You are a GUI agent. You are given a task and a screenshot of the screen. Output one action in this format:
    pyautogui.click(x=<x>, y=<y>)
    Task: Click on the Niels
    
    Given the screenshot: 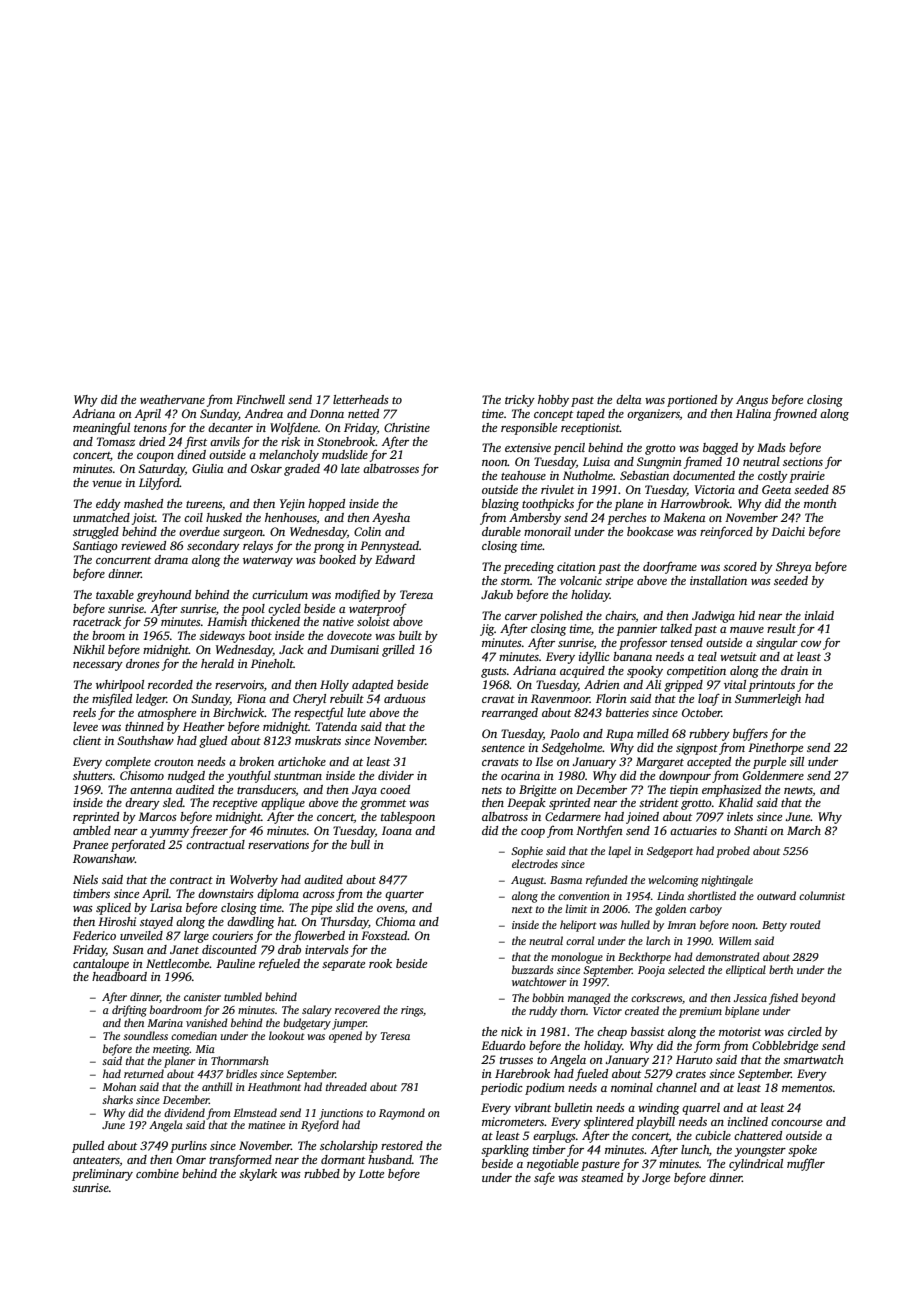 What is the action you would take?
    pyautogui.click(x=85, y=879)
